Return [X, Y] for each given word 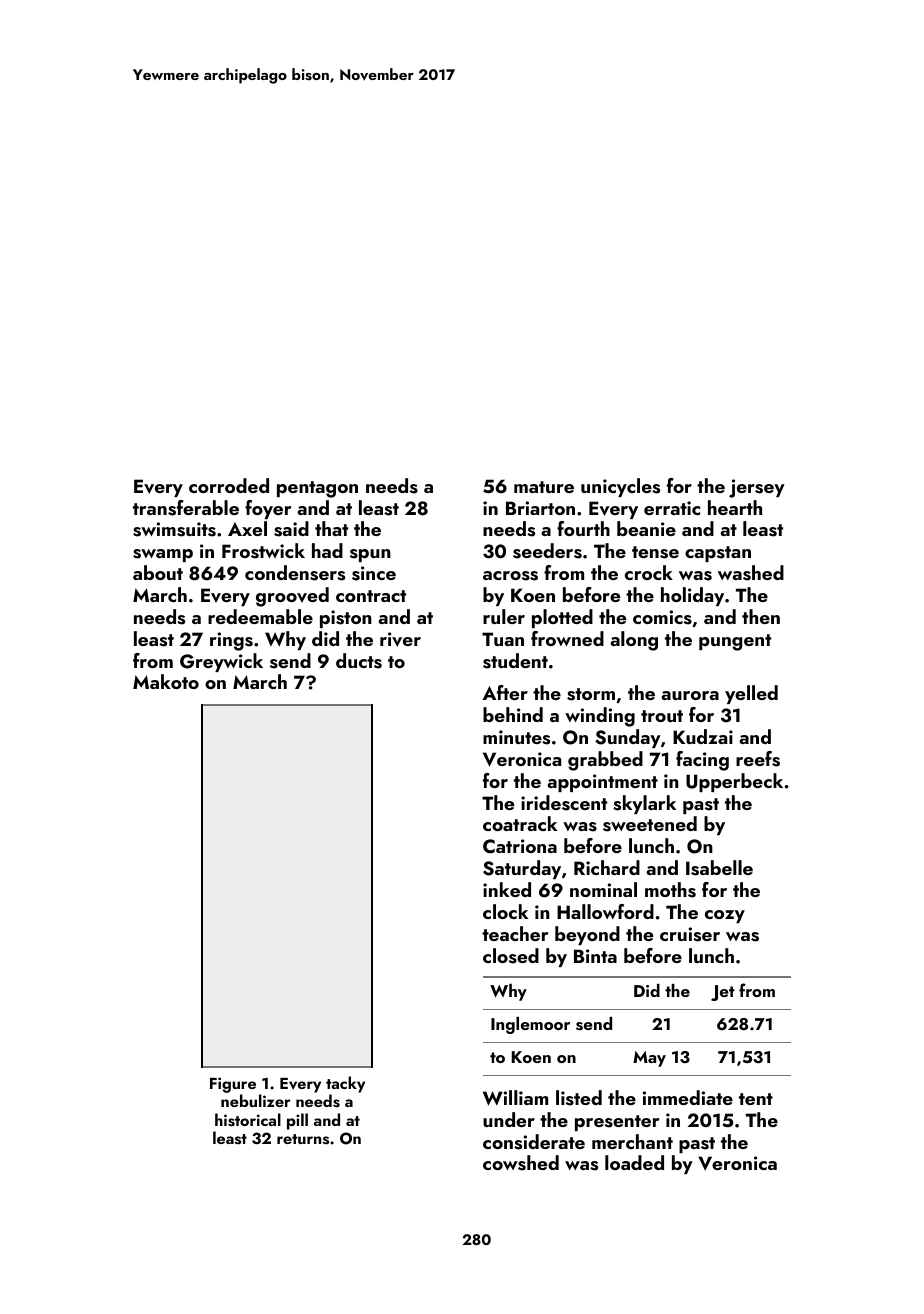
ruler [504, 616]
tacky [345, 1084]
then [761, 616]
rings [231, 641]
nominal [603, 889]
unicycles [620, 487]
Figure [233, 1085]
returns [303, 1139]
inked [507, 889]
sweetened [650, 824]
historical [248, 1120]
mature [544, 487]
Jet [723, 993]
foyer [268, 509]
